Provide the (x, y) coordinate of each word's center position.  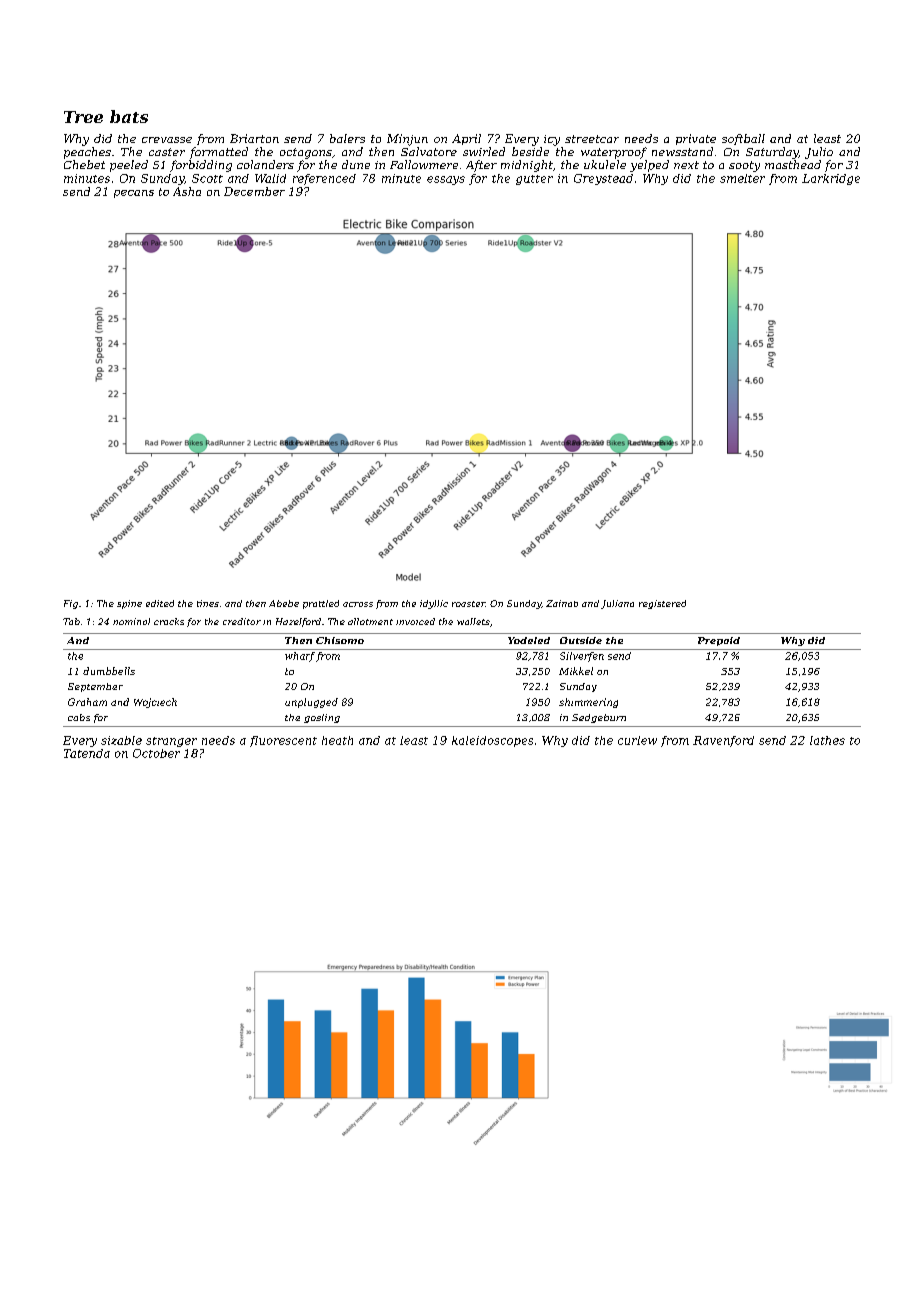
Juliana (617, 604)
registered (662, 604)
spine (129, 604)
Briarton (254, 138)
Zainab (562, 603)
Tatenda (87, 753)
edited (160, 603)
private (696, 139)
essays (446, 180)
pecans (134, 194)
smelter (742, 178)
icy (552, 140)
